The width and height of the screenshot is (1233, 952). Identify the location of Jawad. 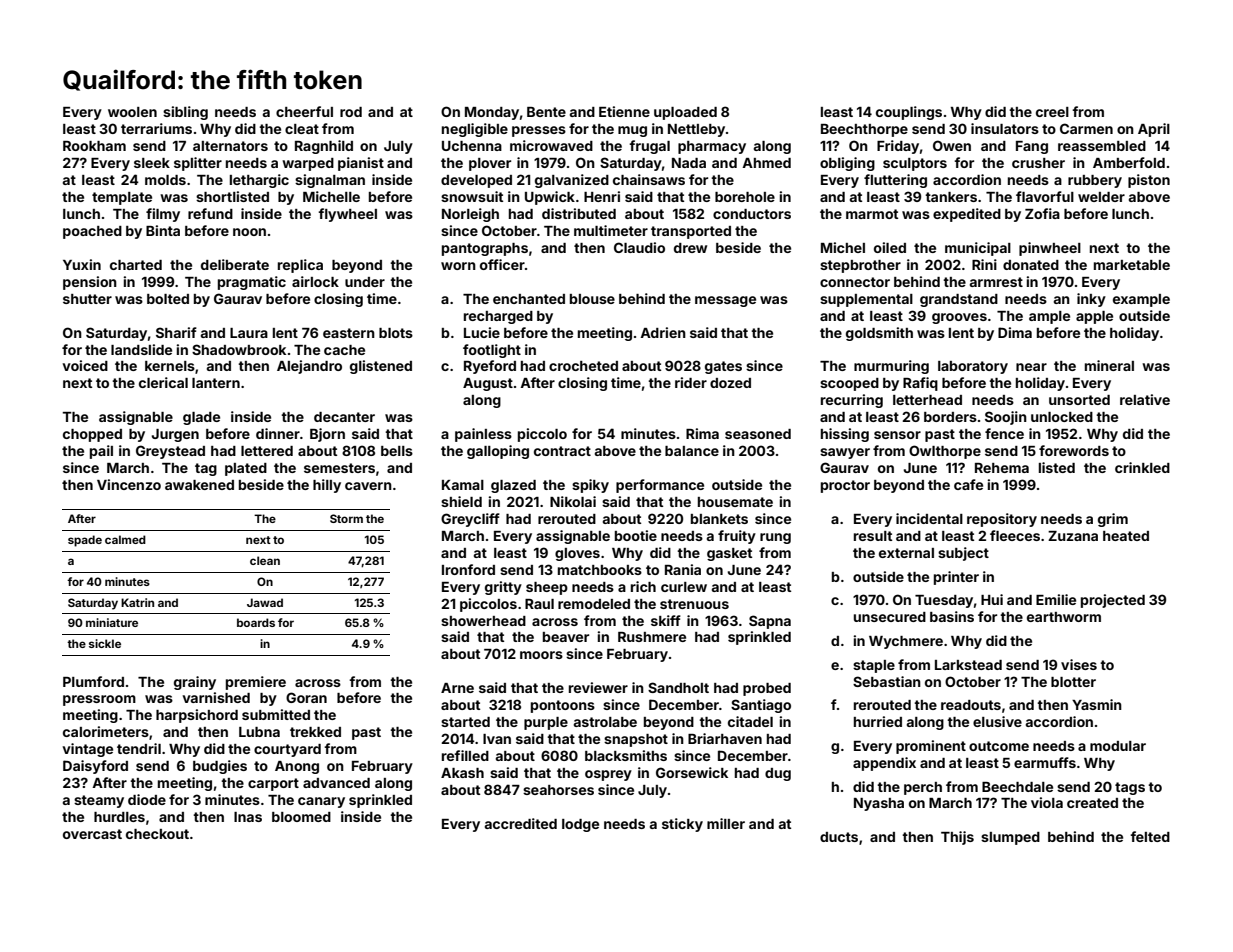
(265, 602).
